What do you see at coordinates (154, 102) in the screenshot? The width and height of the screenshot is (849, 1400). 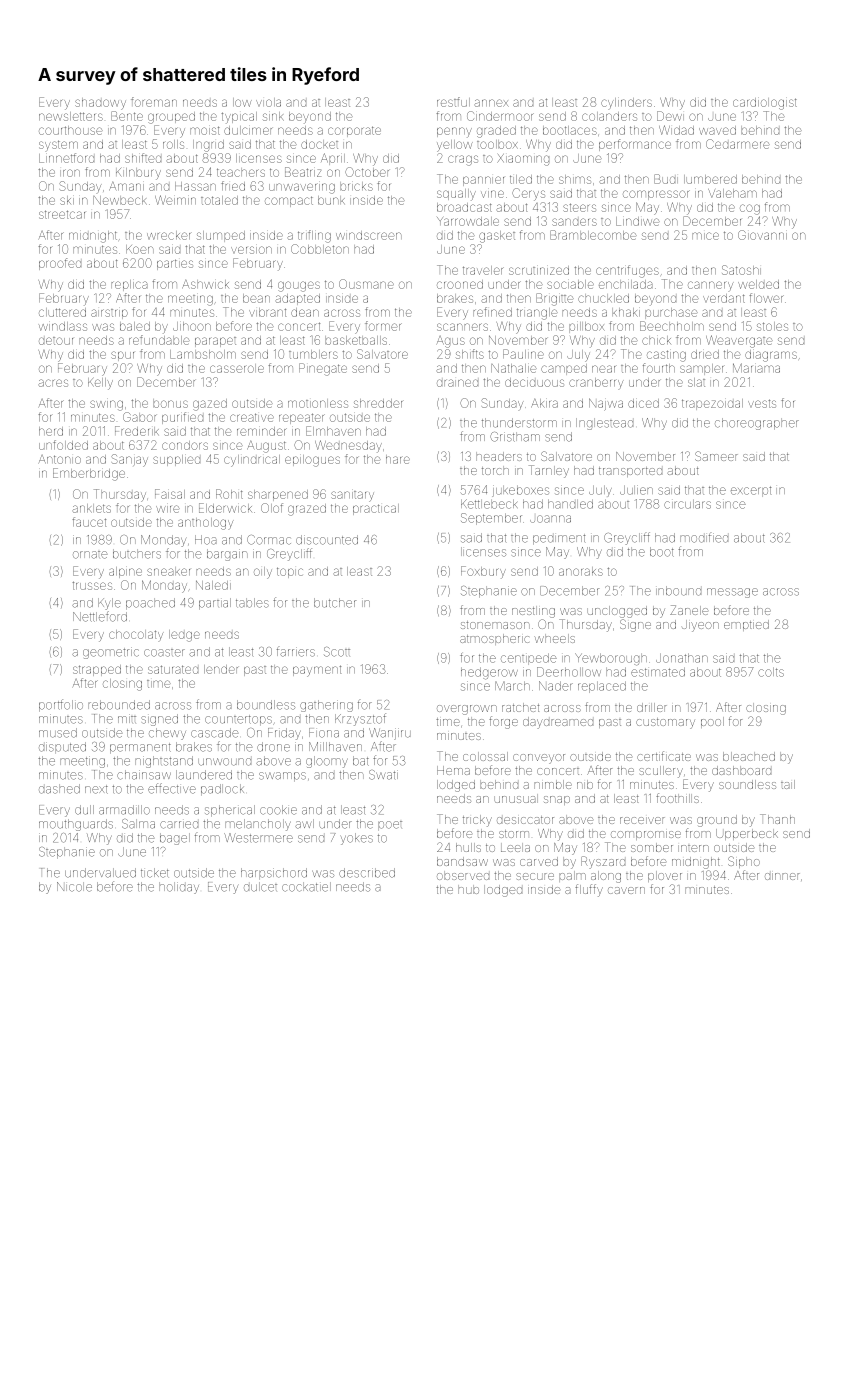 I see `foreman` at bounding box center [154, 102].
